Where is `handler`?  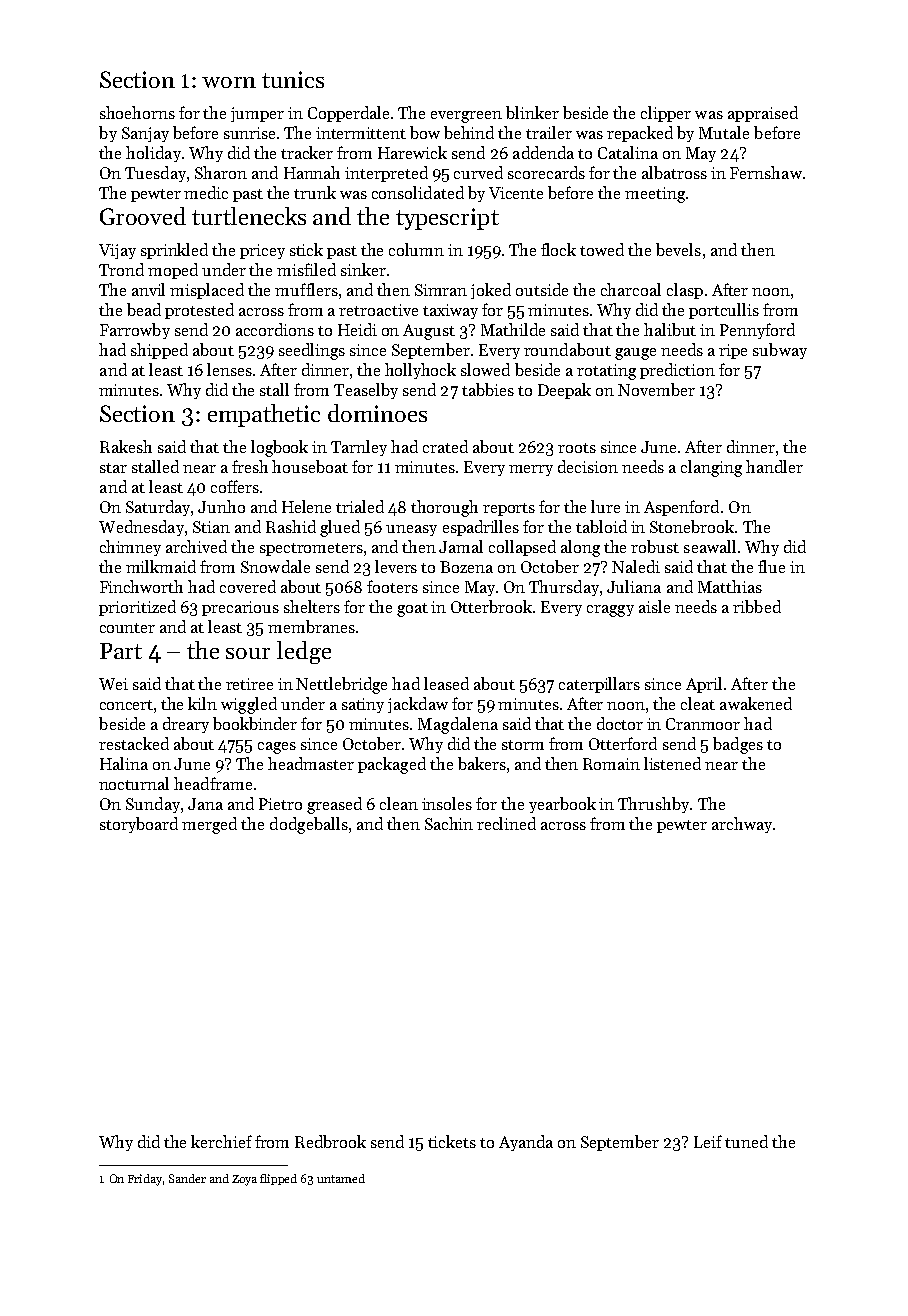 handler is located at coordinates (774, 466).
